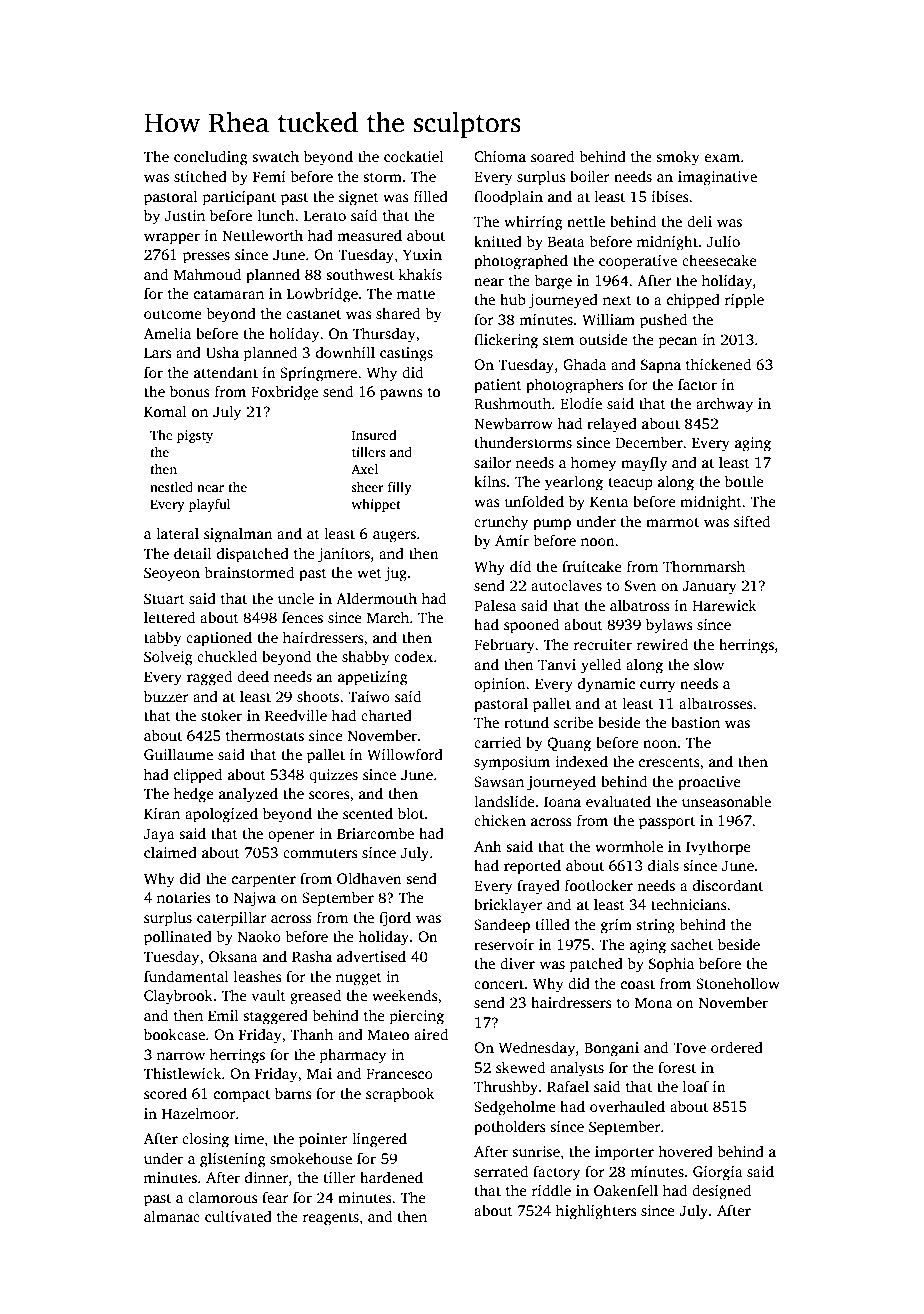 The image size is (924, 1314). What do you see at coordinates (638, 262) in the screenshot?
I see `cooperative` at bounding box center [638, 262].
